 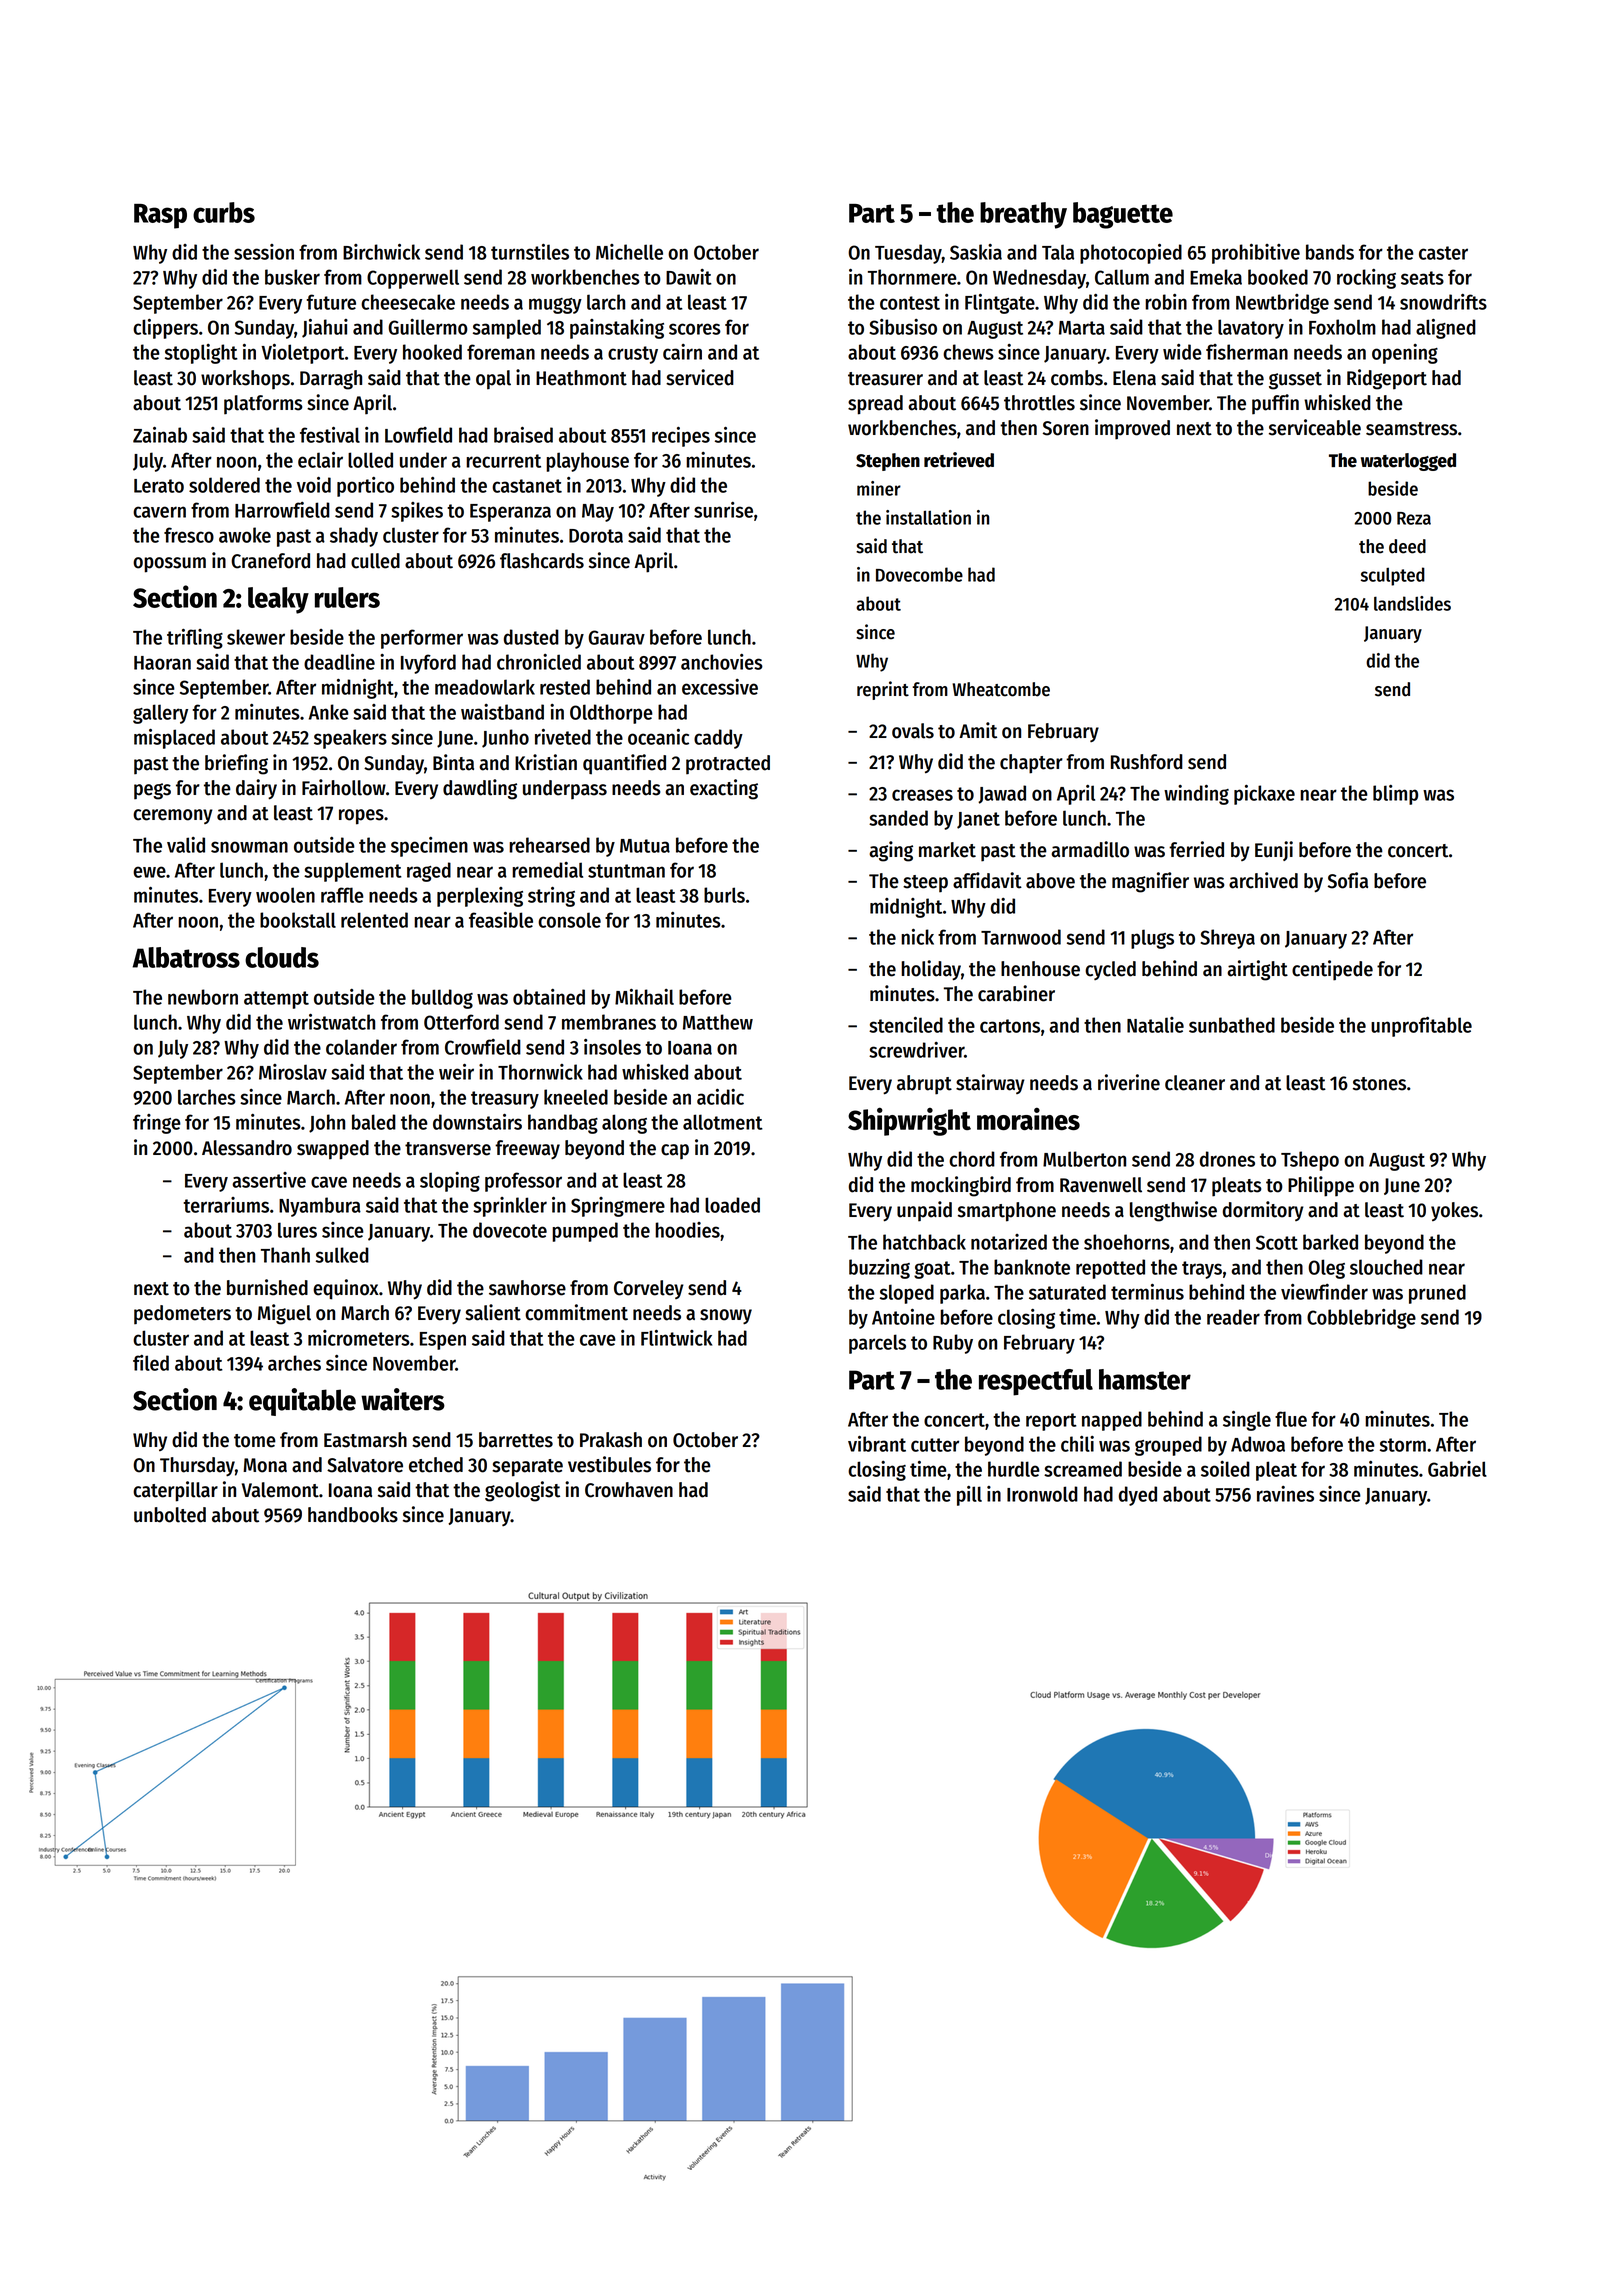 I want to click on centipede, so click(x=1332, y=970).
